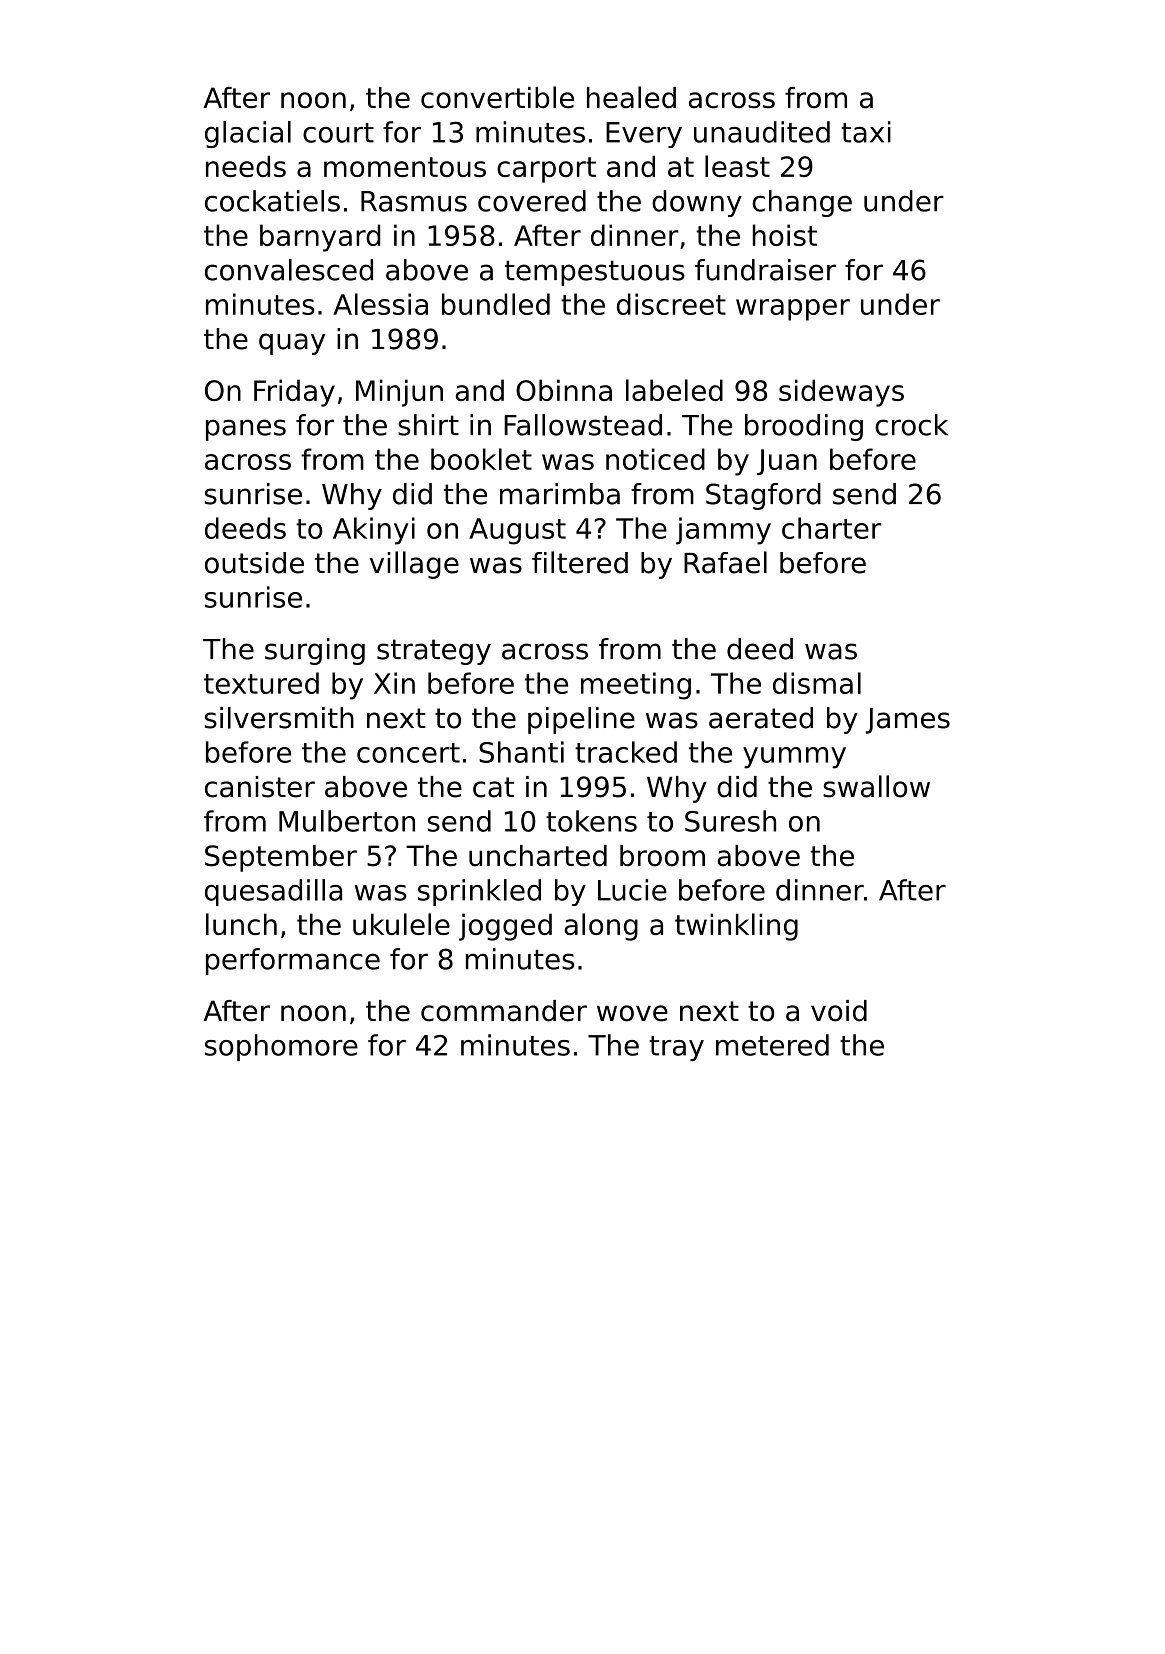  I want to click on meeting, so click(636, 686).
